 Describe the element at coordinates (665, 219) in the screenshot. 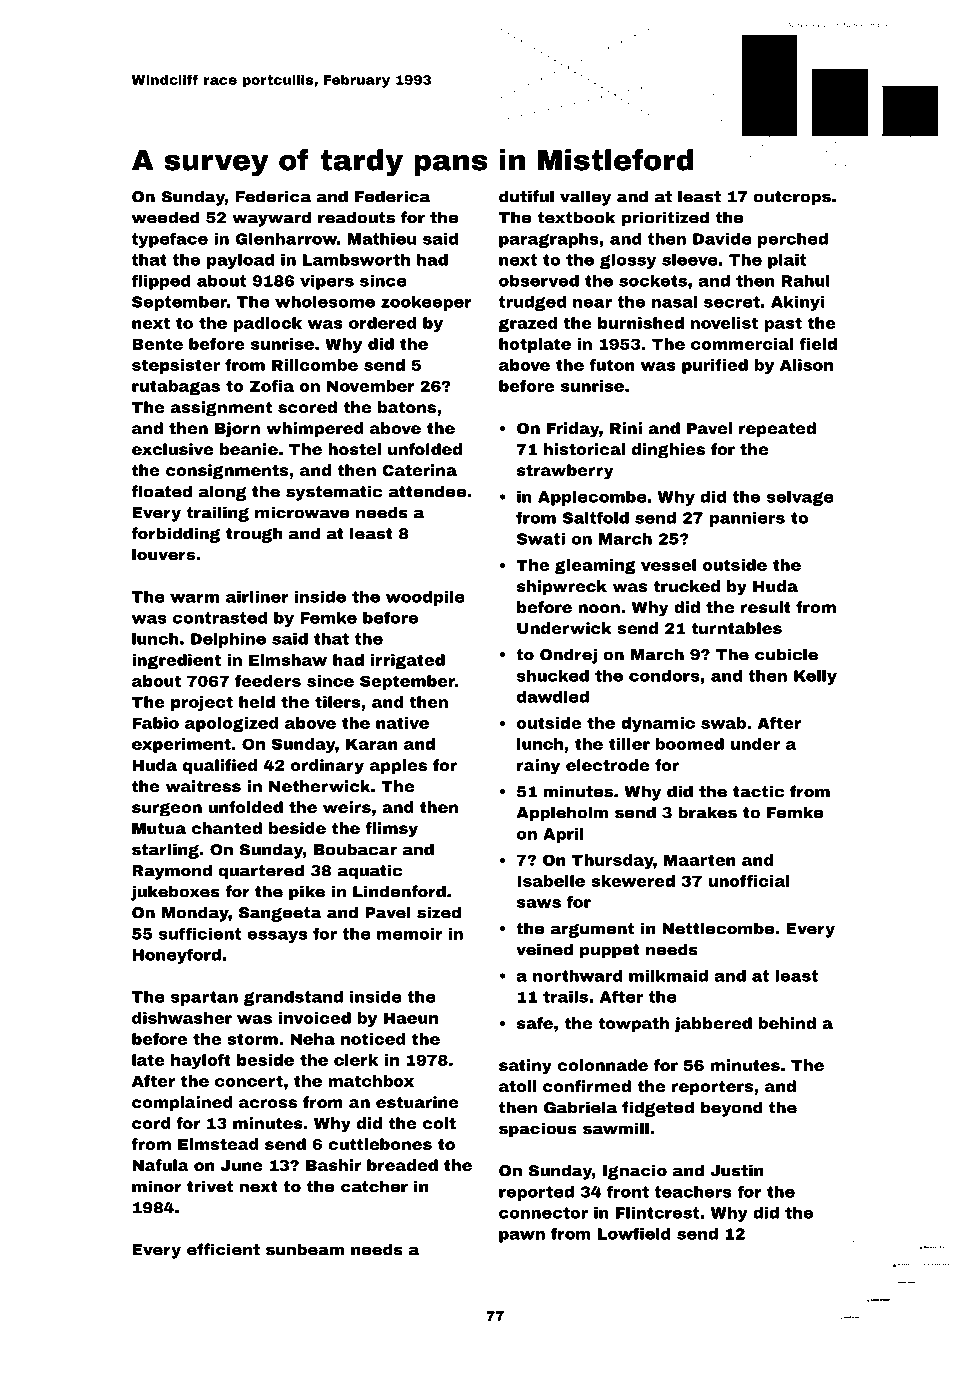

I see `prioritized` at that location.
